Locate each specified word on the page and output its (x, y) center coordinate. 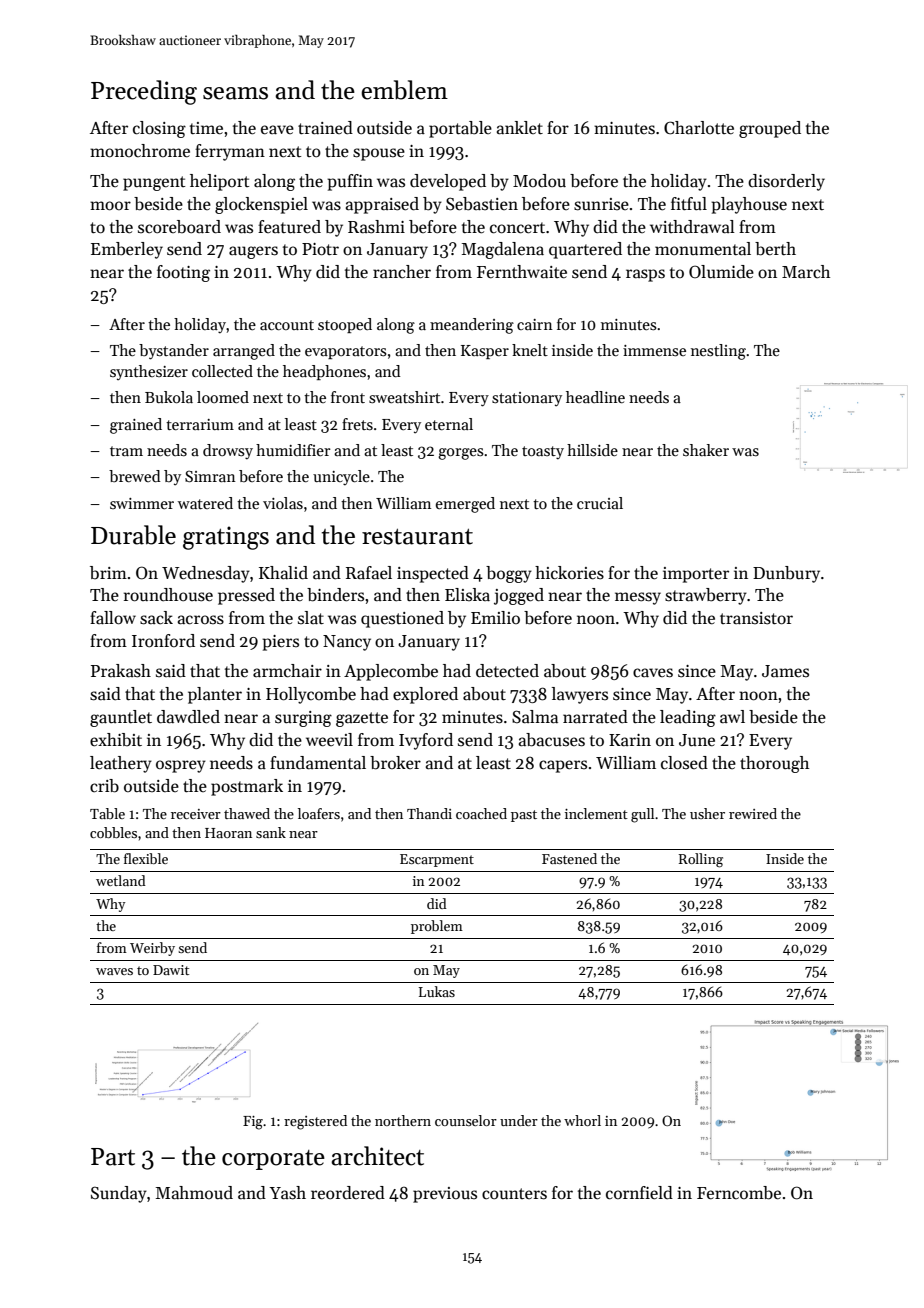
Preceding (144, 92)
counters (514, 1194)
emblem (404, 90)
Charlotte (699, 128)
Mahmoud (194, 1193)
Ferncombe (739, 1193)
